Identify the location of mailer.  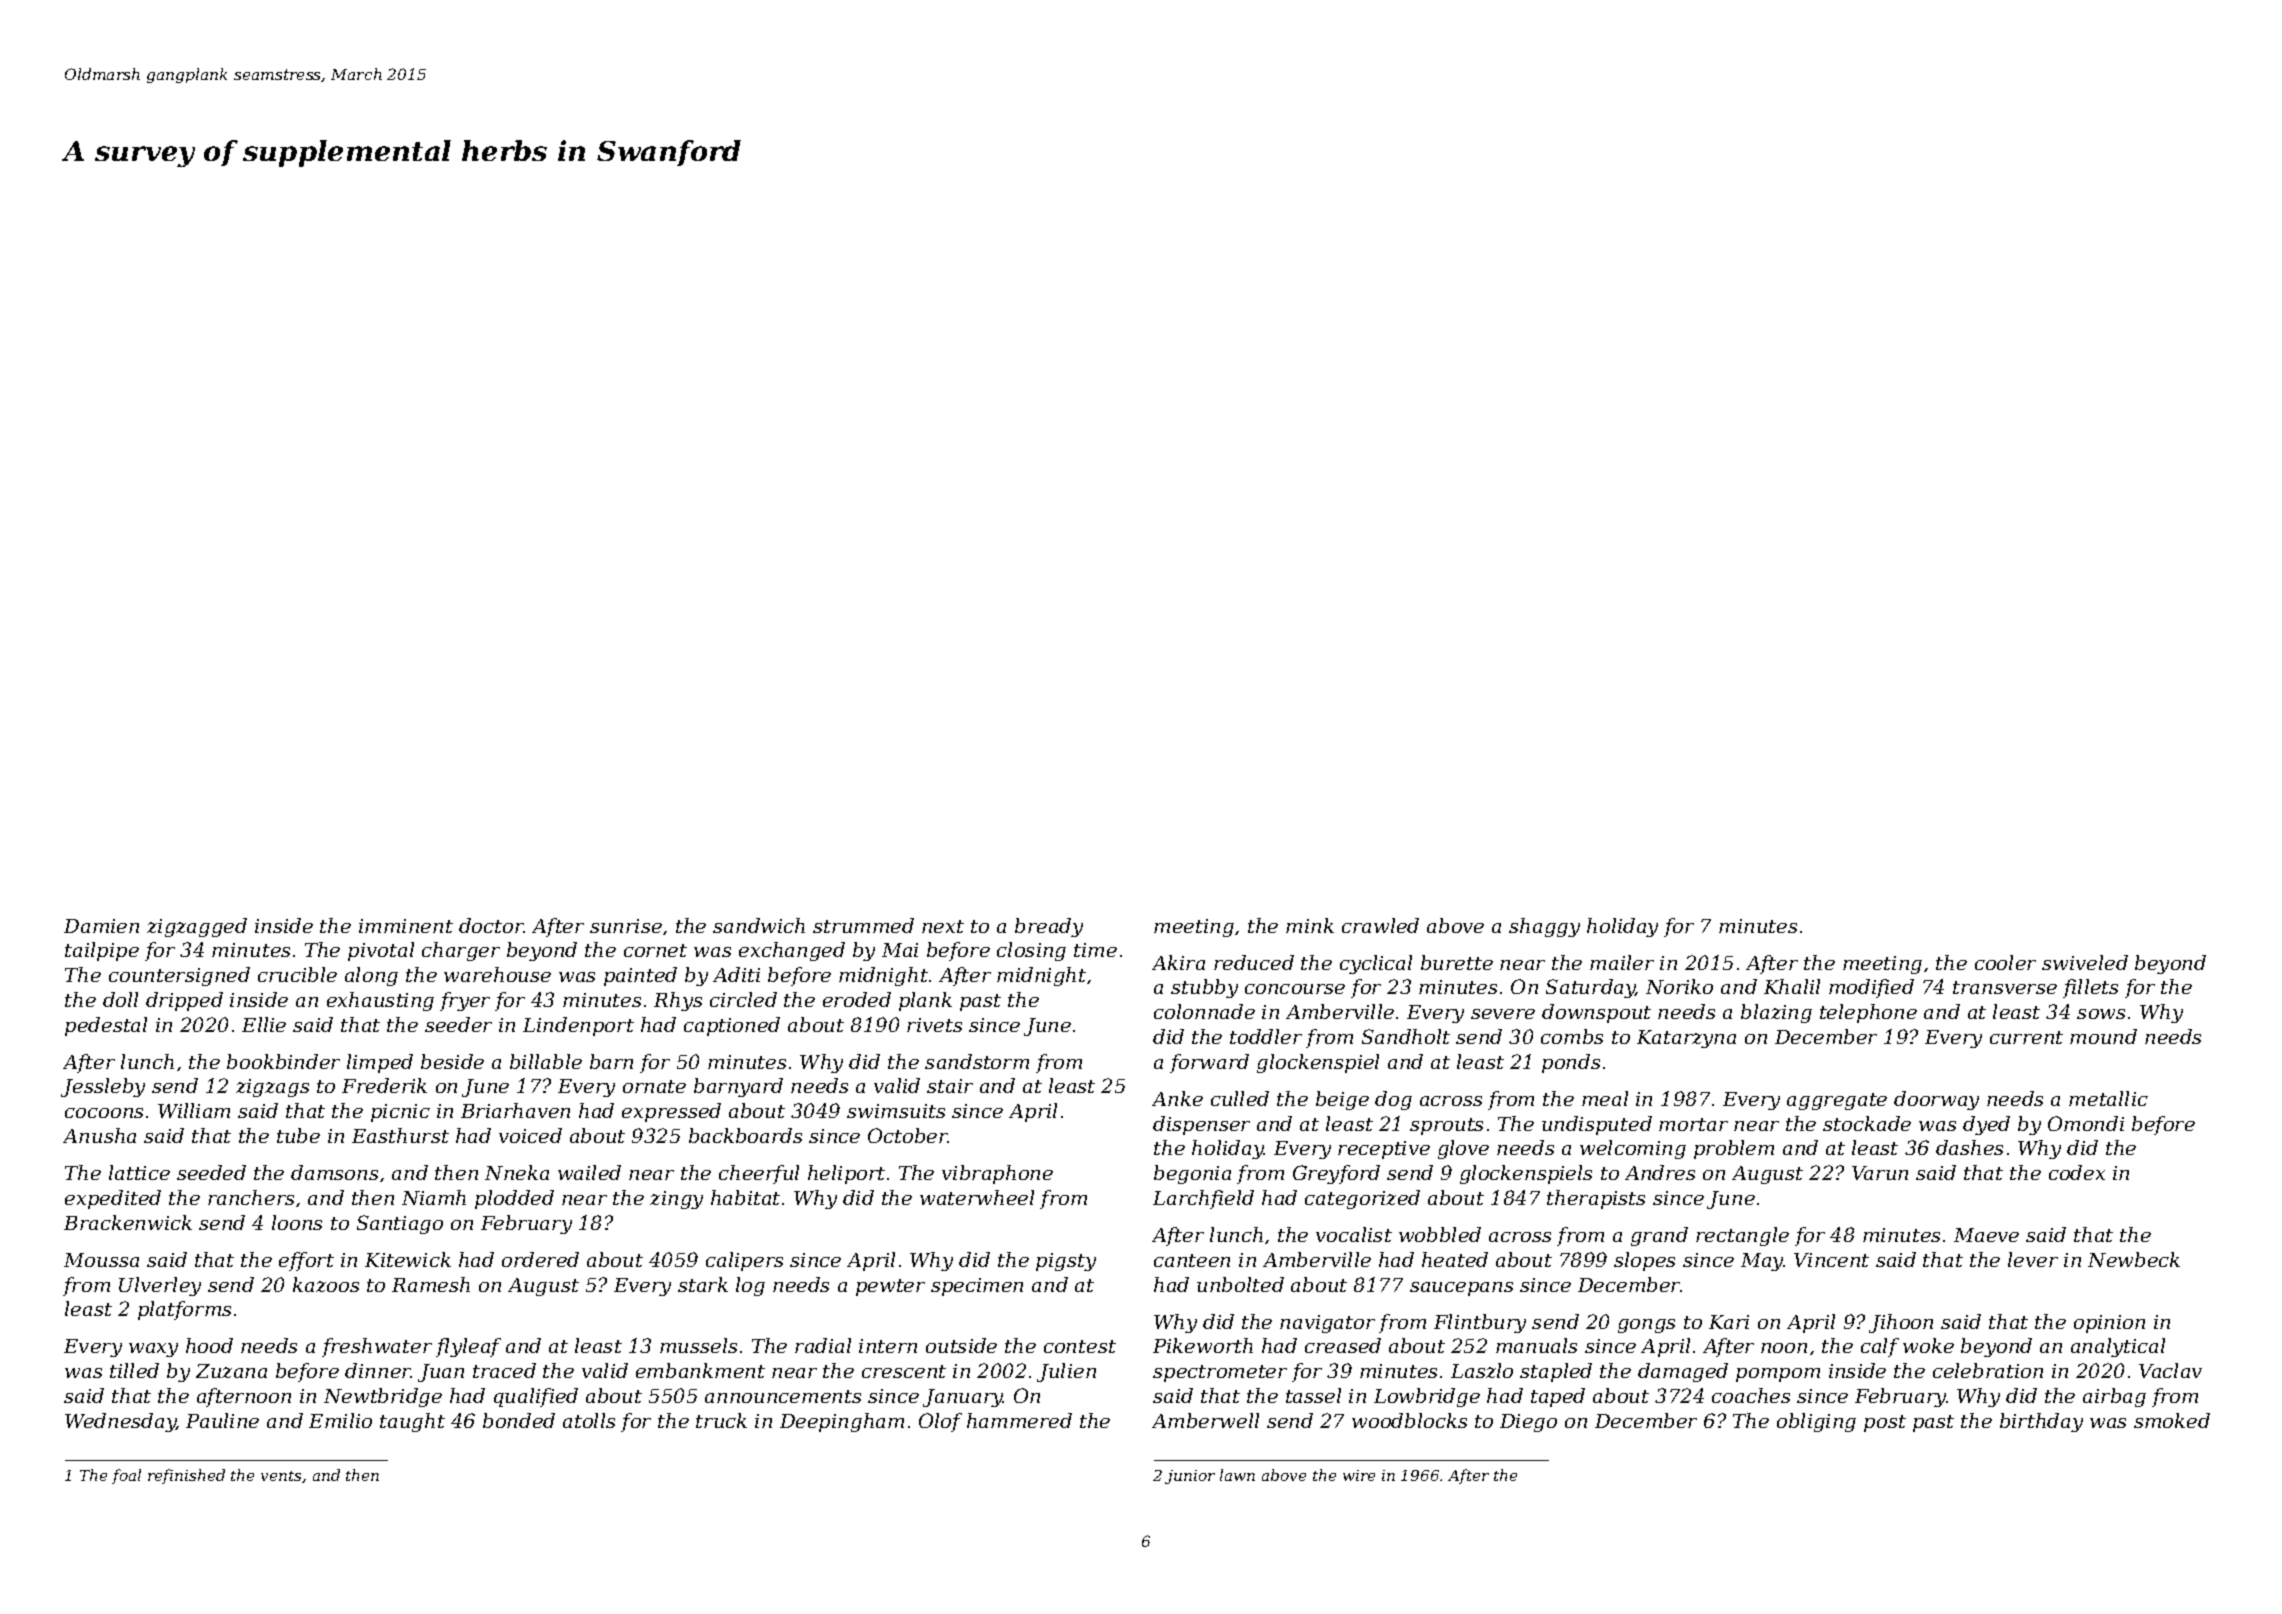
(1622, 962).
